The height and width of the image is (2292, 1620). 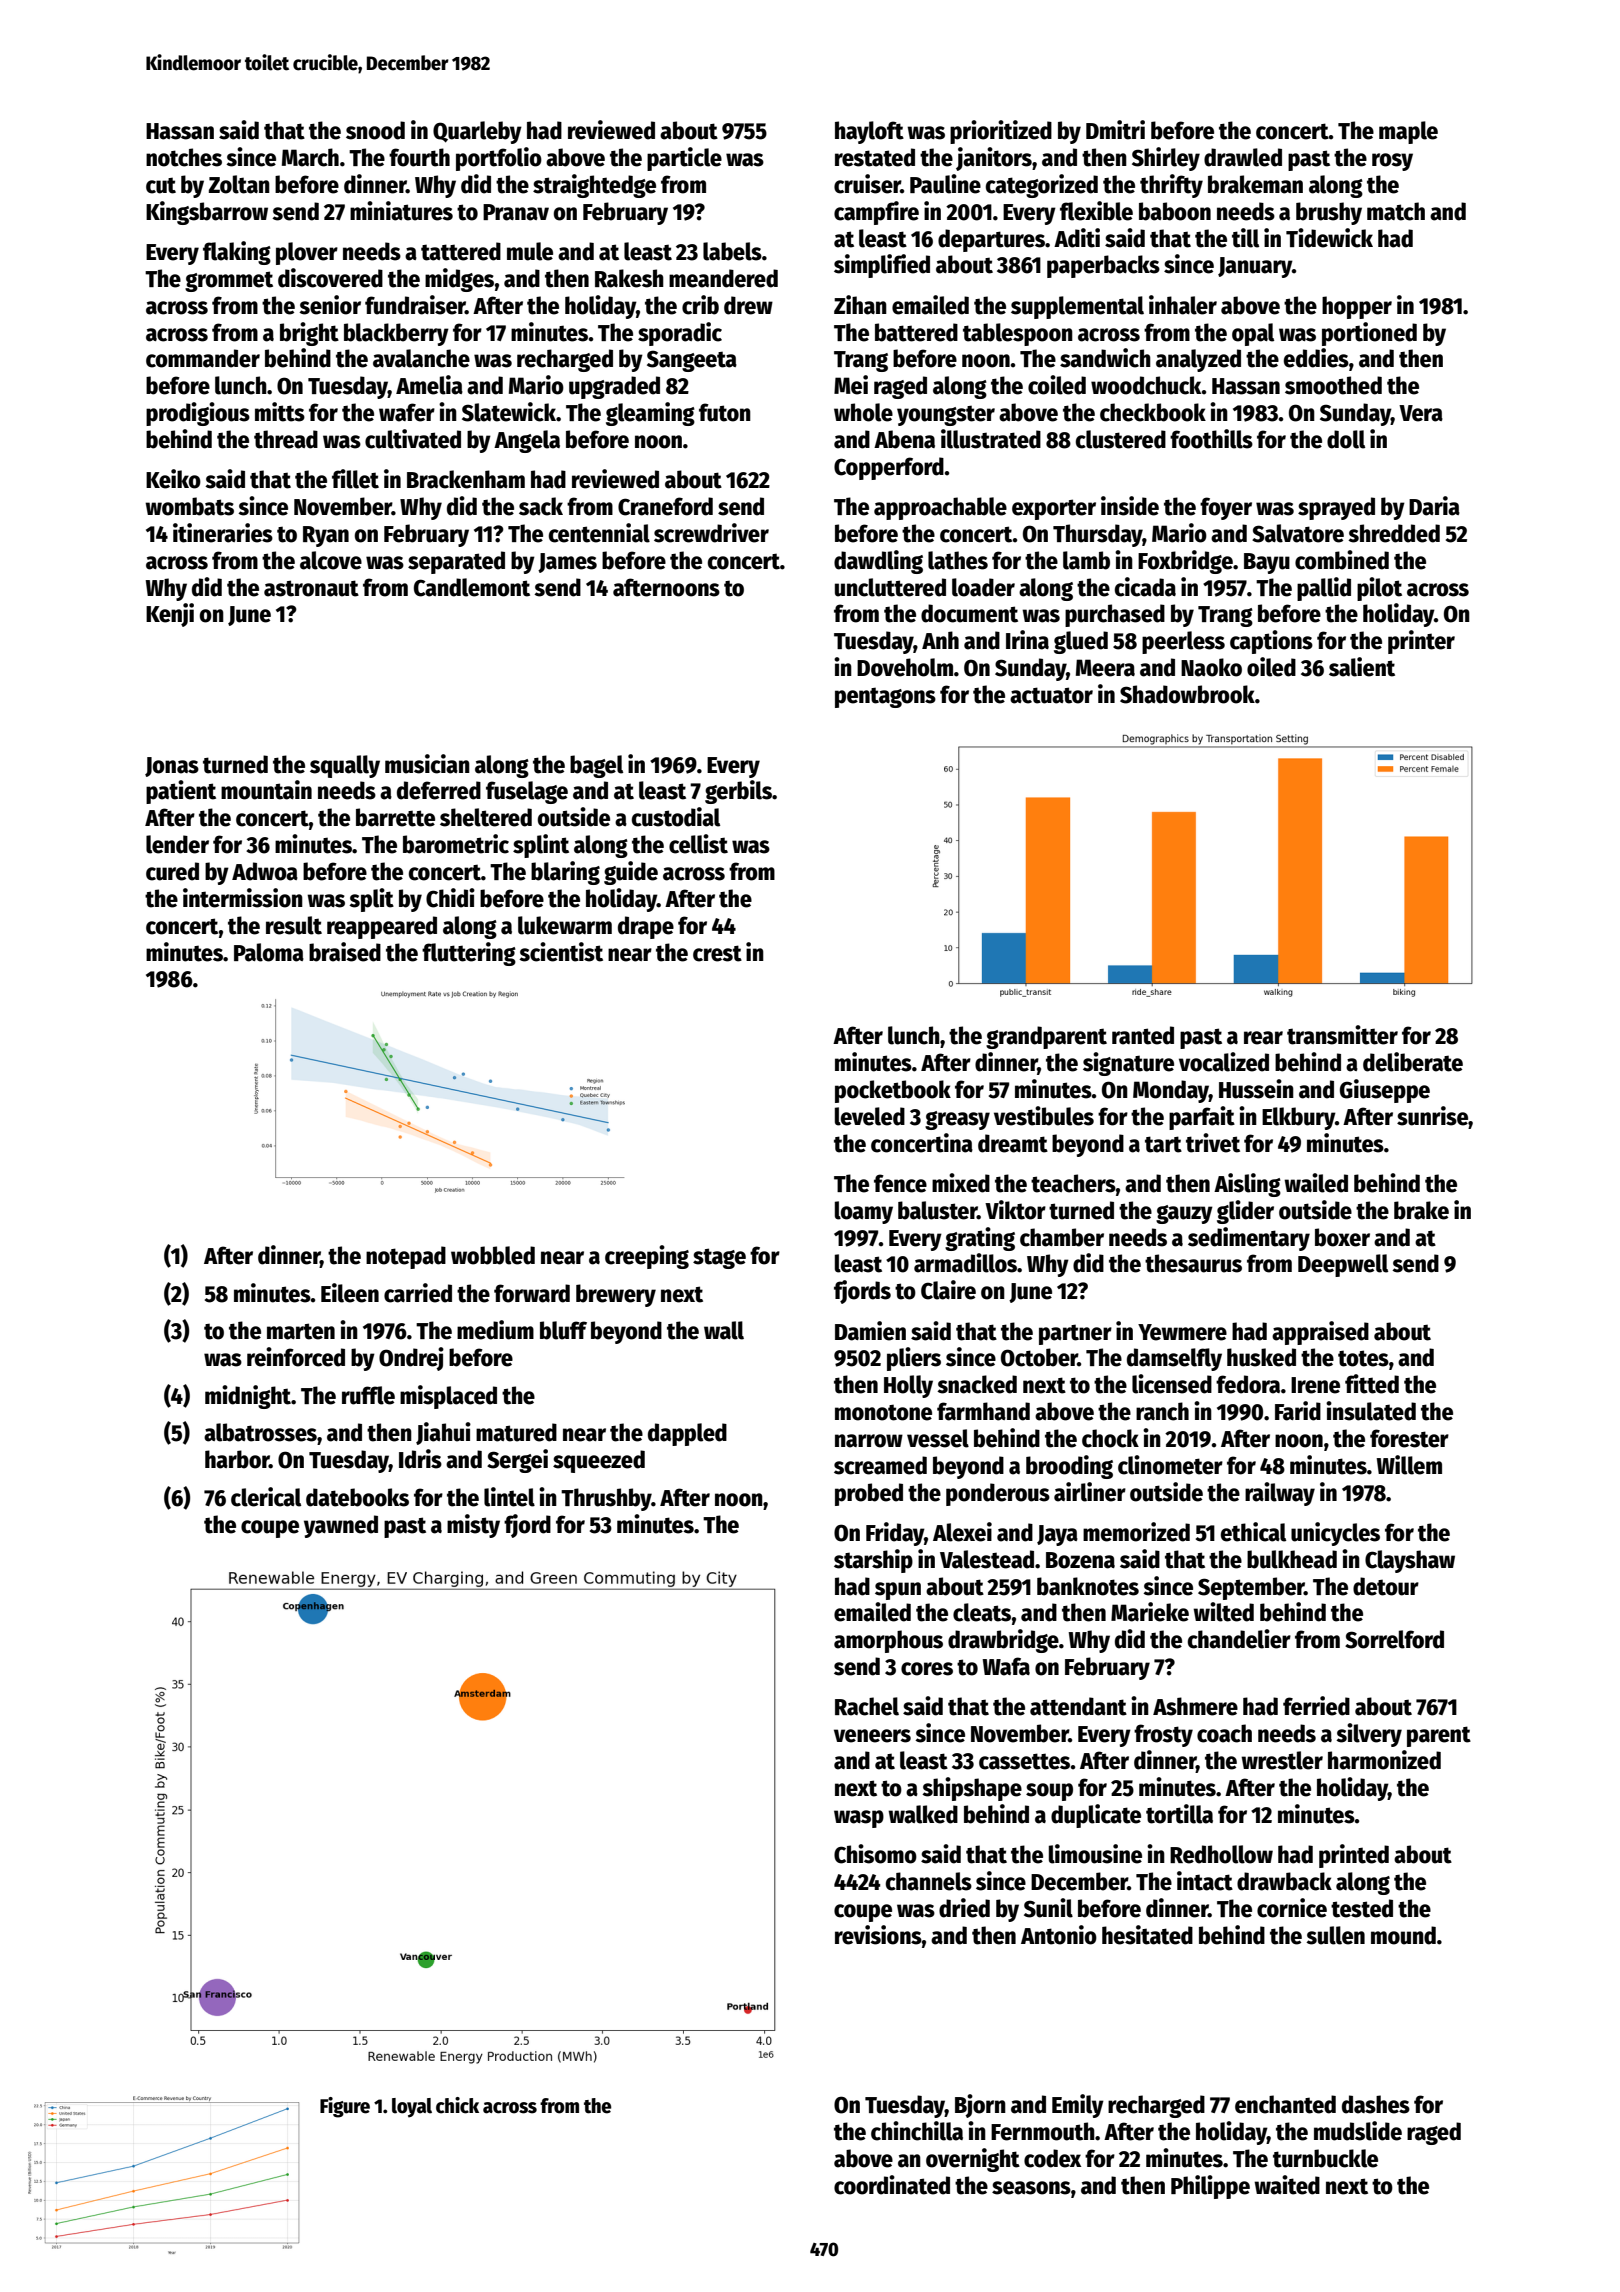 I want to click on insulated, so click(x=1371, y=1411).
